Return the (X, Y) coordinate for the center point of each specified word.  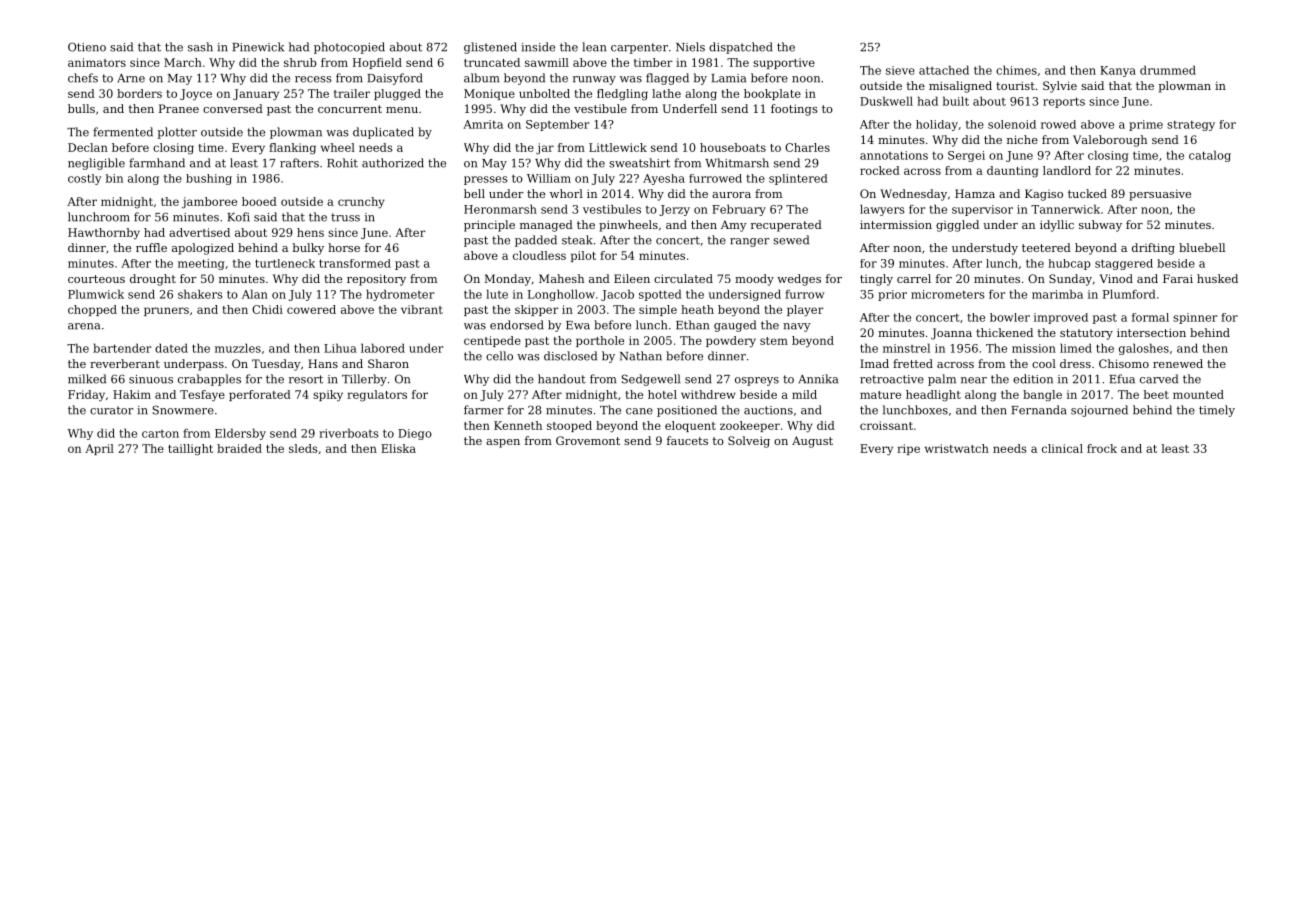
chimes (1016, 70)
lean (594, 47)
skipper (537, 310)
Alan (255, 294)
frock (1102, 448)
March (183, 62)
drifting (1153, 249)
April (99, 449)
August (812, 442)
